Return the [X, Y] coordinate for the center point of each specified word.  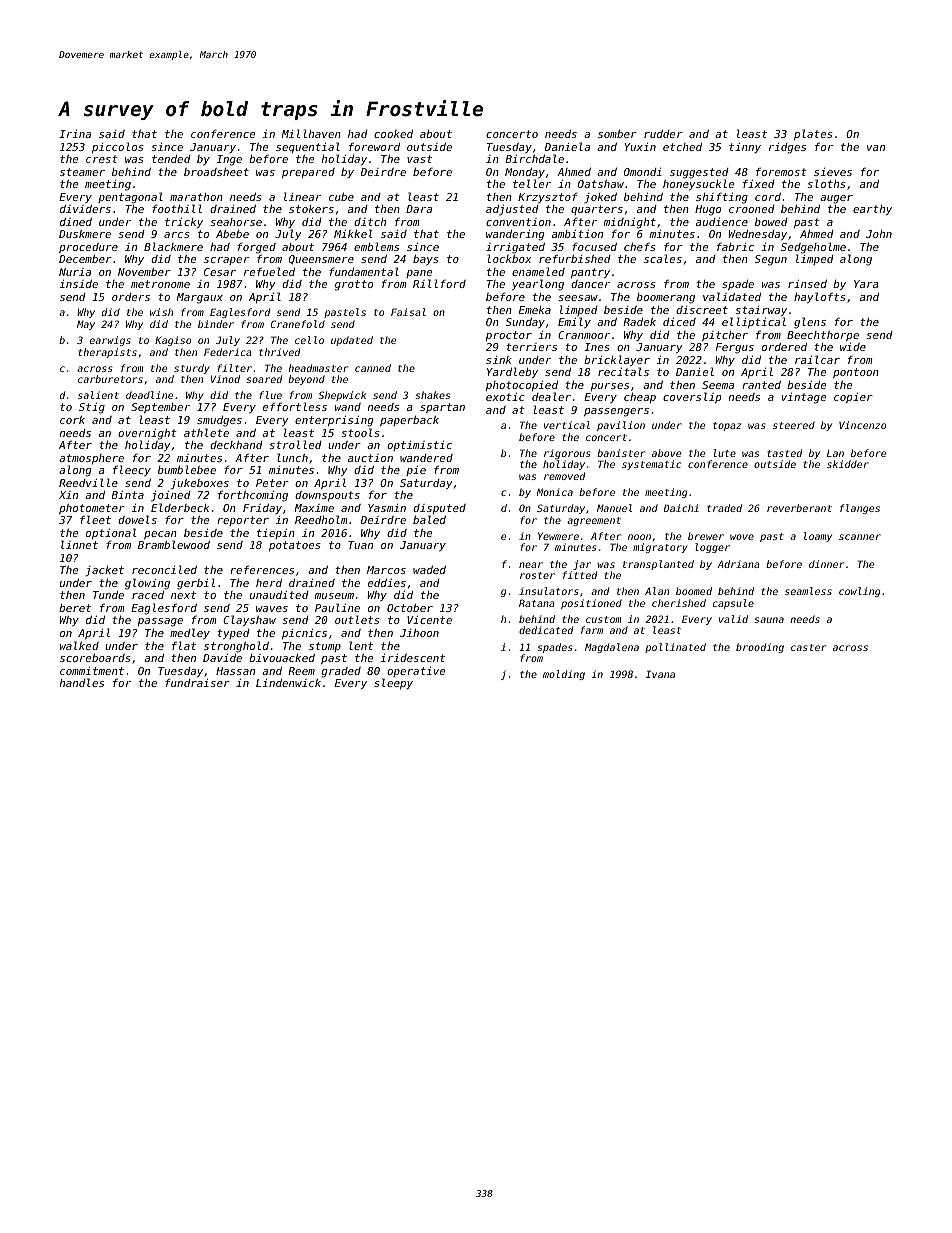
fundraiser [197, 682]
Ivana [660, 674]
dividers [85, 209]
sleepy [393, 684]
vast [419, 159]
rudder [663, 133]
